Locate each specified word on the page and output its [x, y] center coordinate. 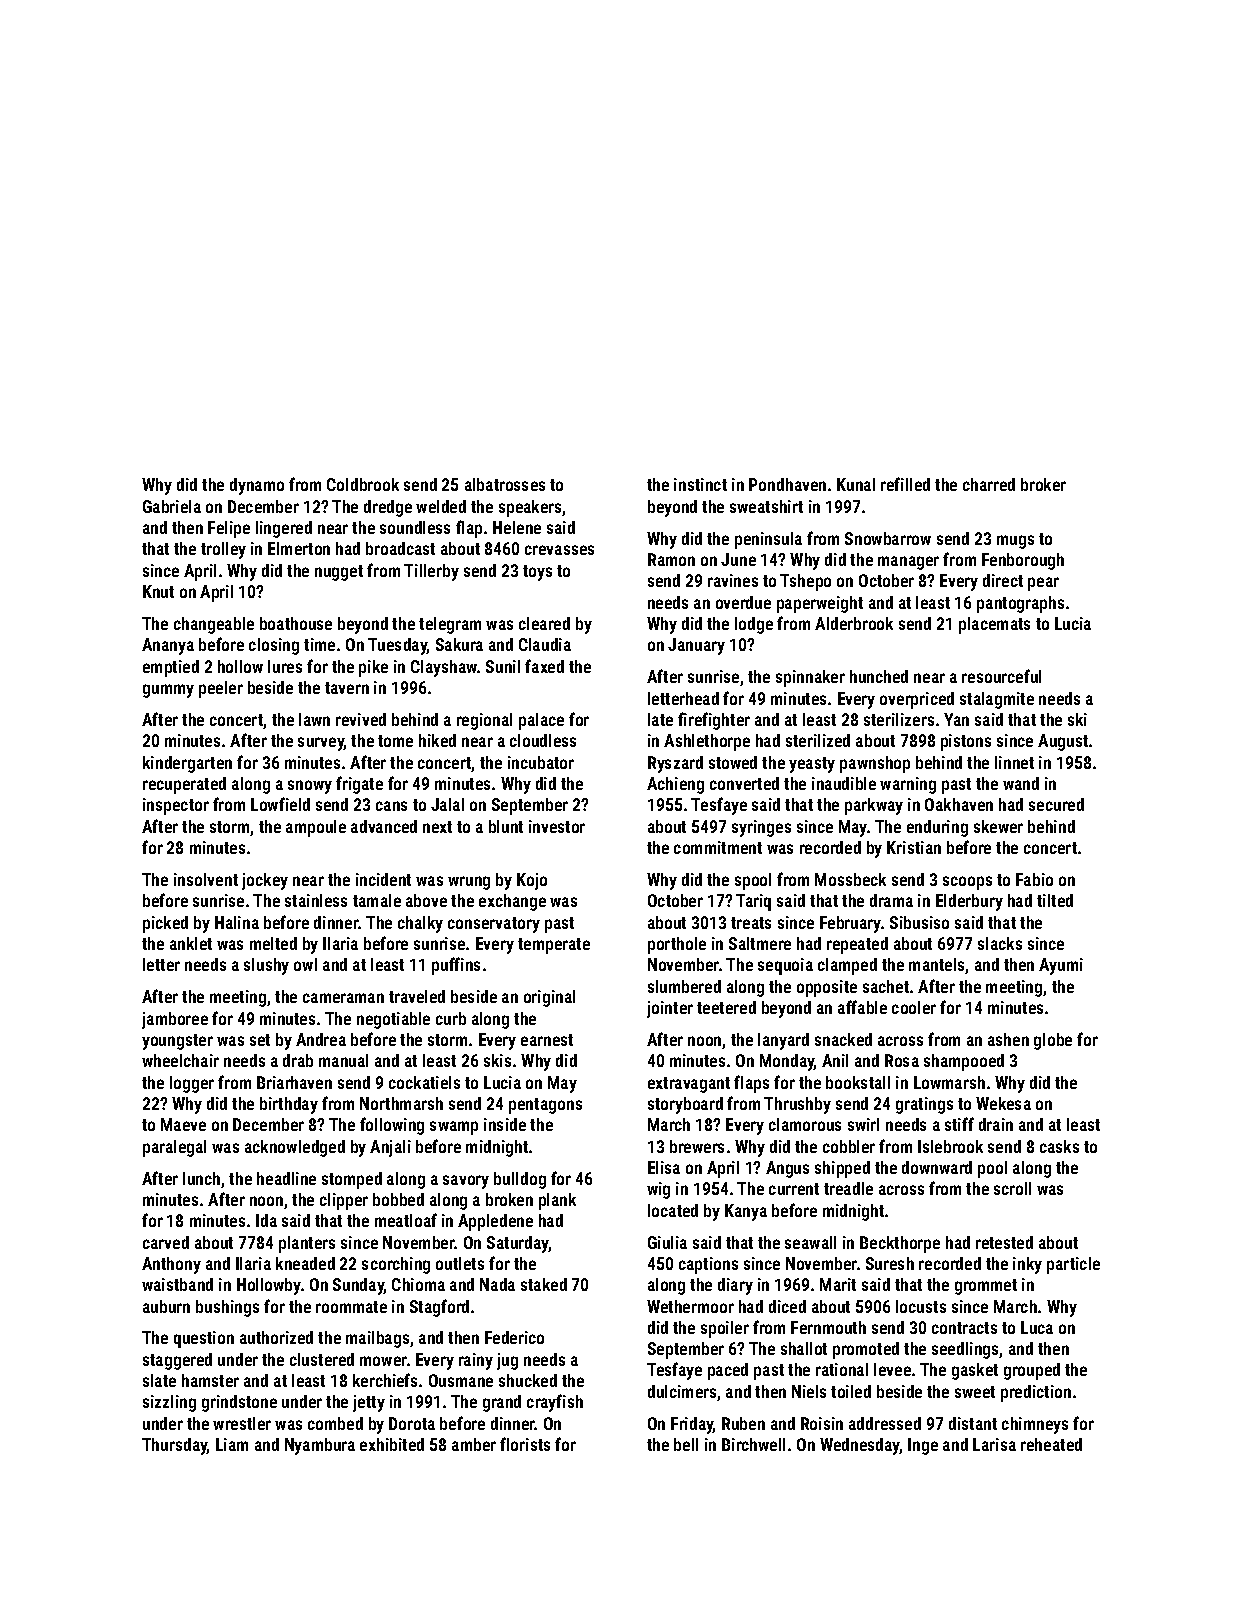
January [696, 646]
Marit [838, 1284]
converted [744, 783]
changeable [214, 625]
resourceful [1001, 676]
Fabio [1034, 879]
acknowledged [295, 1148]
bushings [227, 1308]
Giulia [667, 1242]
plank [557, 1201]
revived [361, 719]
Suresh [890, 1263]
